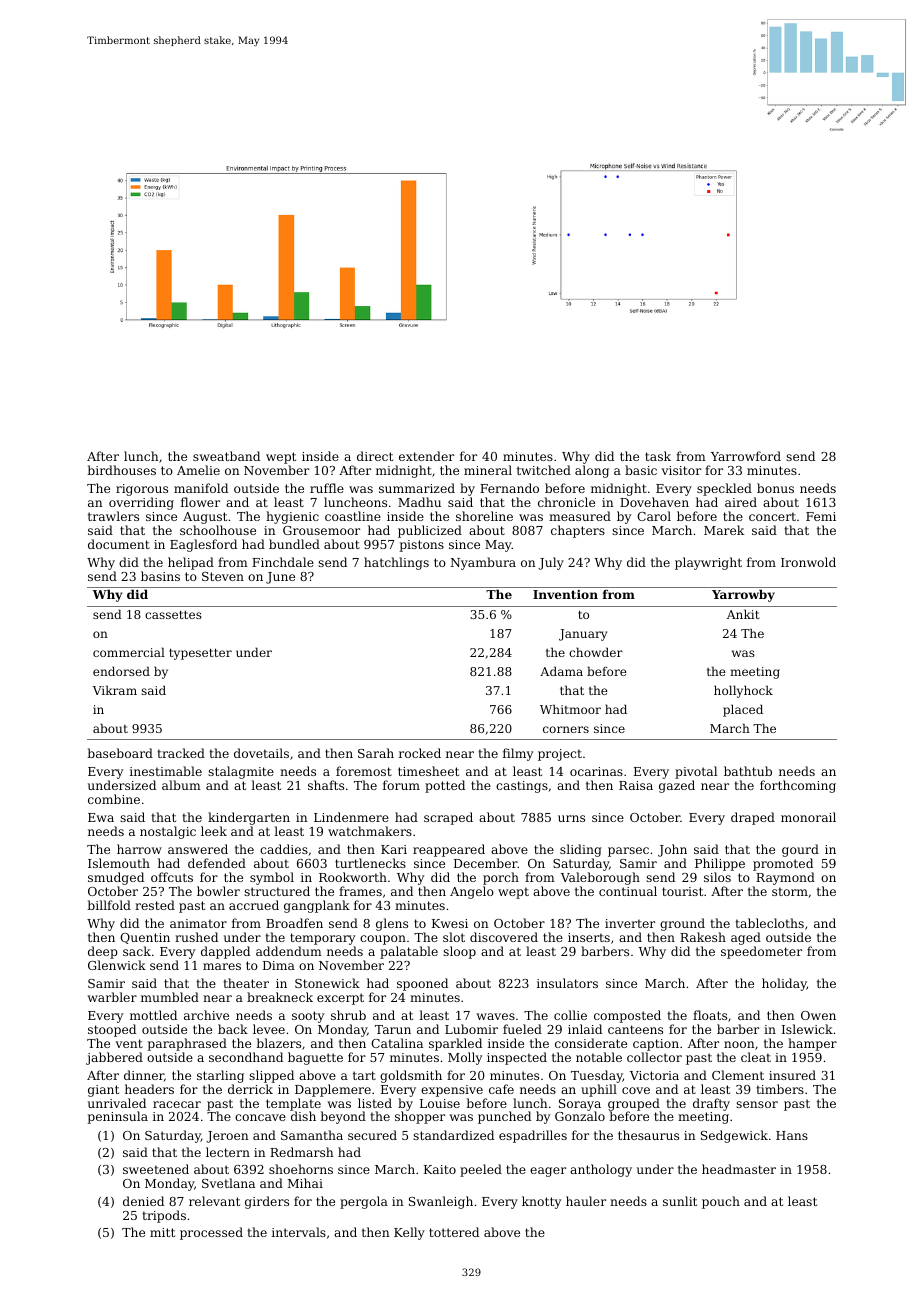 The height and width of the page is (1308, 924). Describe the element at coordinates (627, 1016) in the page. I see `composted` at that location.
